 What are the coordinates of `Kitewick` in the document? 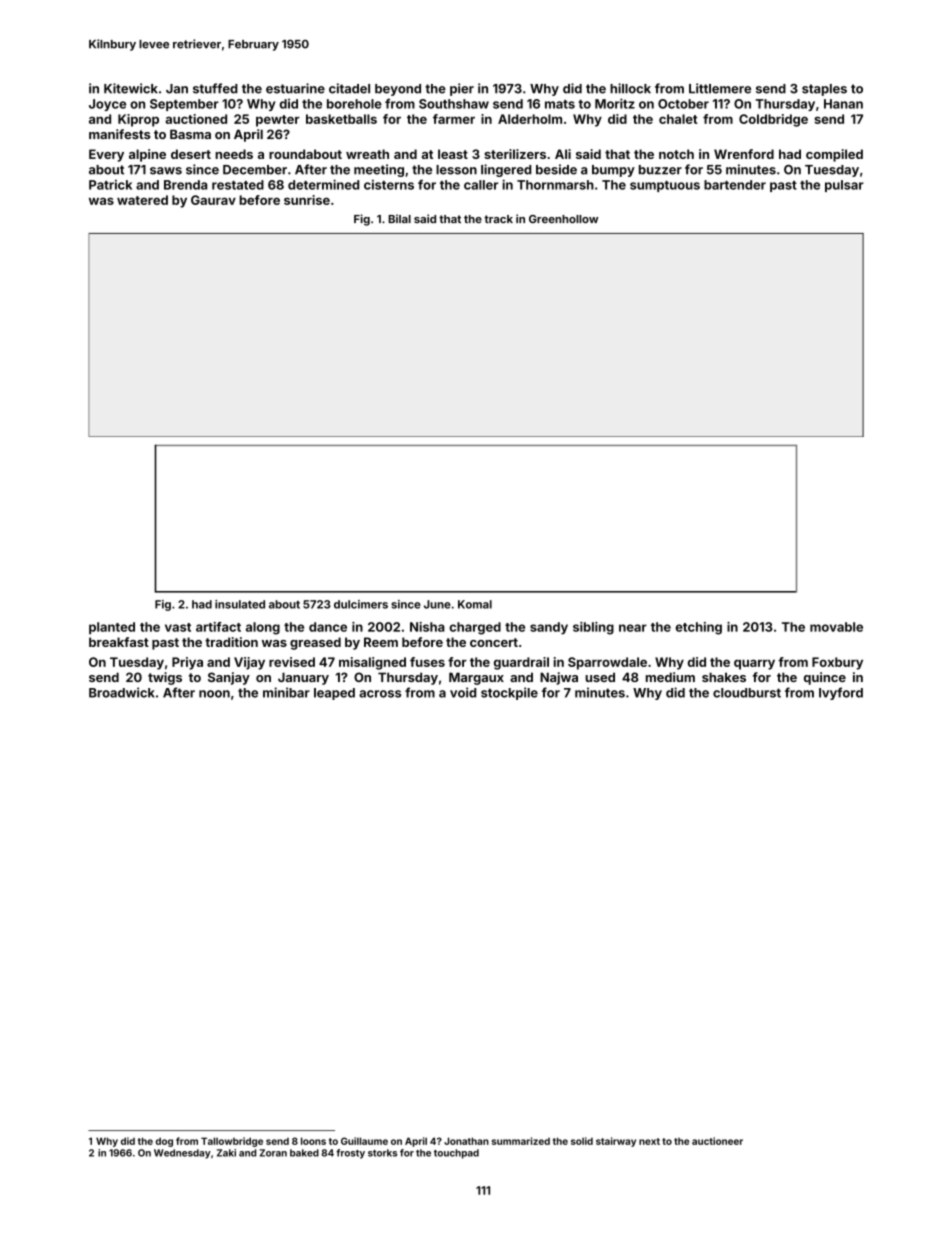 It's located at (131, 88).
